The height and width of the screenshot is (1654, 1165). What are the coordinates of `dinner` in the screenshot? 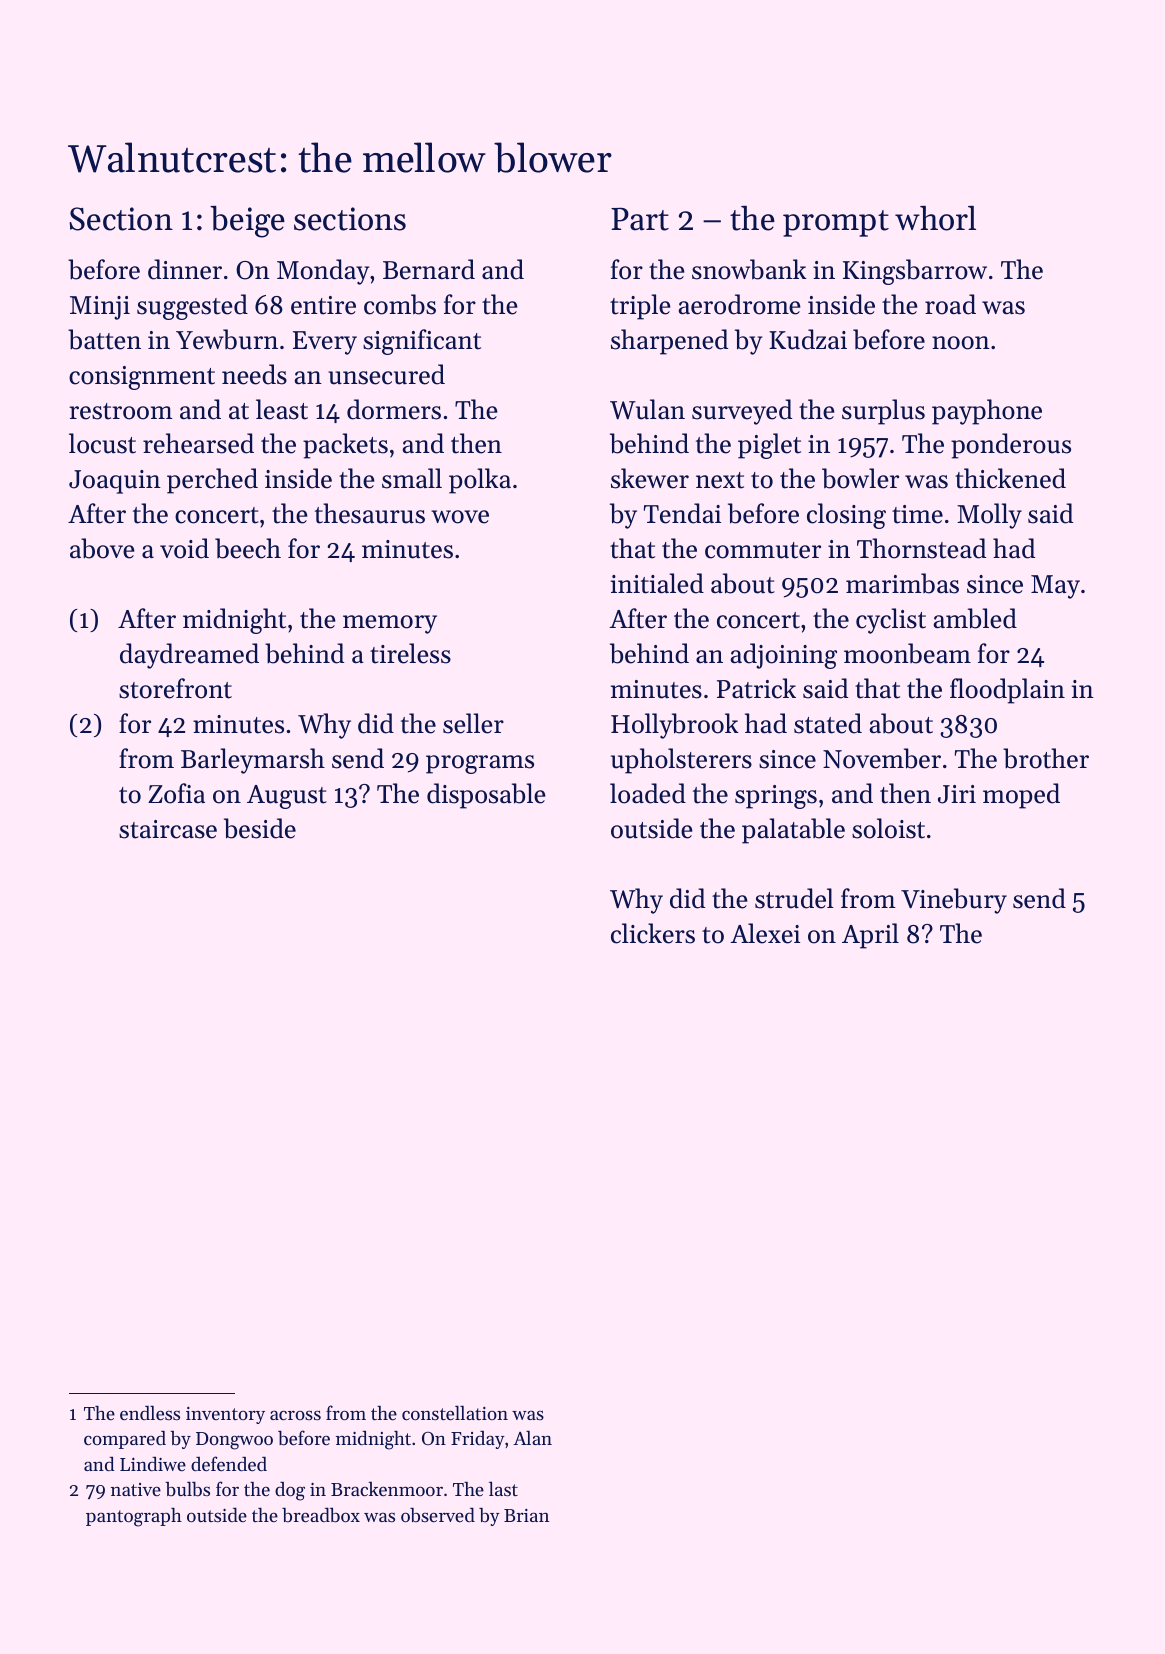 It's located at (185, 269).
